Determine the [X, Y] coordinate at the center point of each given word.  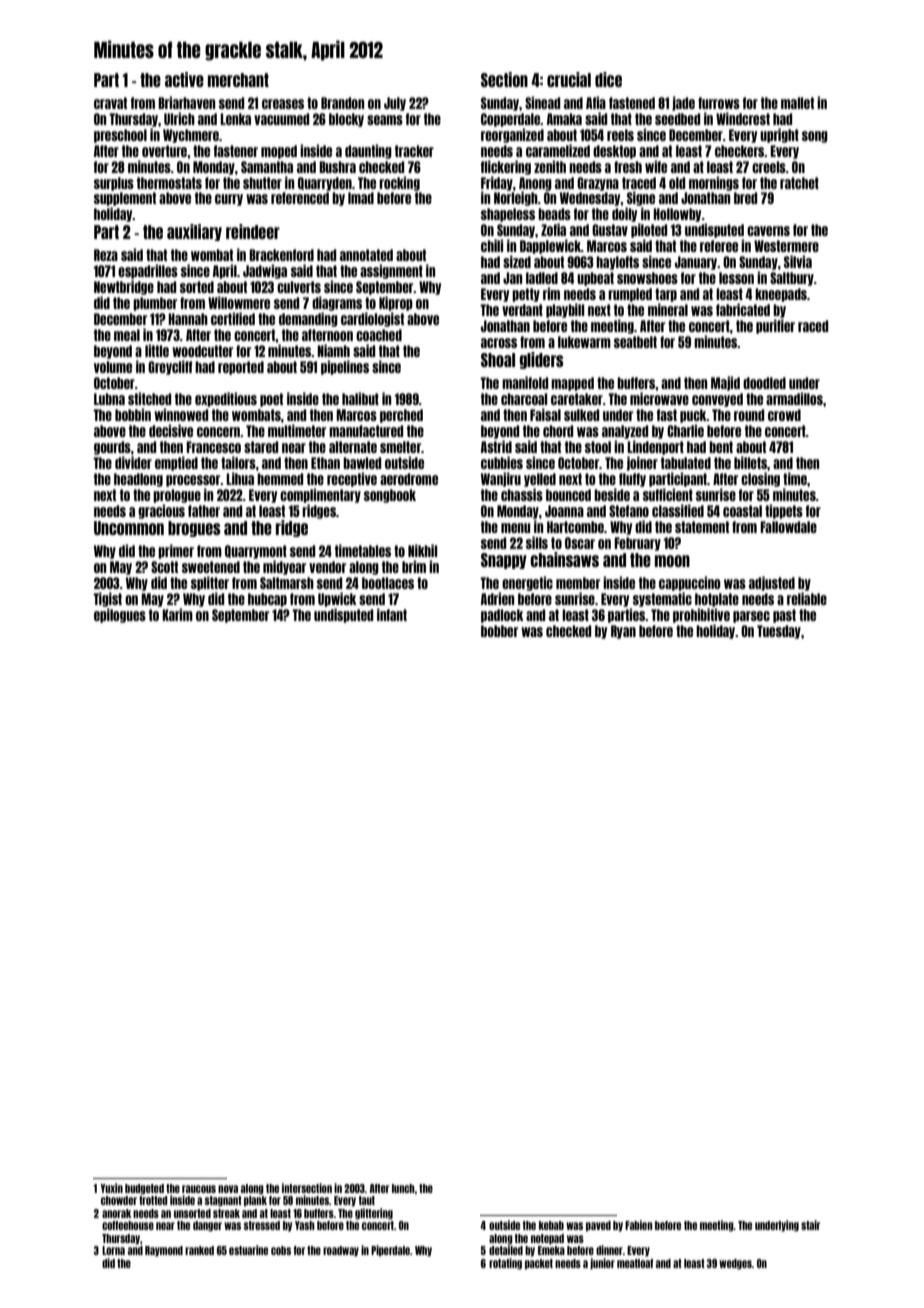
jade [683, 103]
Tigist [107, 599]
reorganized [512, 135]
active [184, 79]
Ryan [623, 632]
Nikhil [422, 550]
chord [558, 431]
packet [539, 1264]
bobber [499, 631]
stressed [262, 1225]
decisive [171, 430]
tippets [784, 511]
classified [678, 510]
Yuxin [111, 1188]
